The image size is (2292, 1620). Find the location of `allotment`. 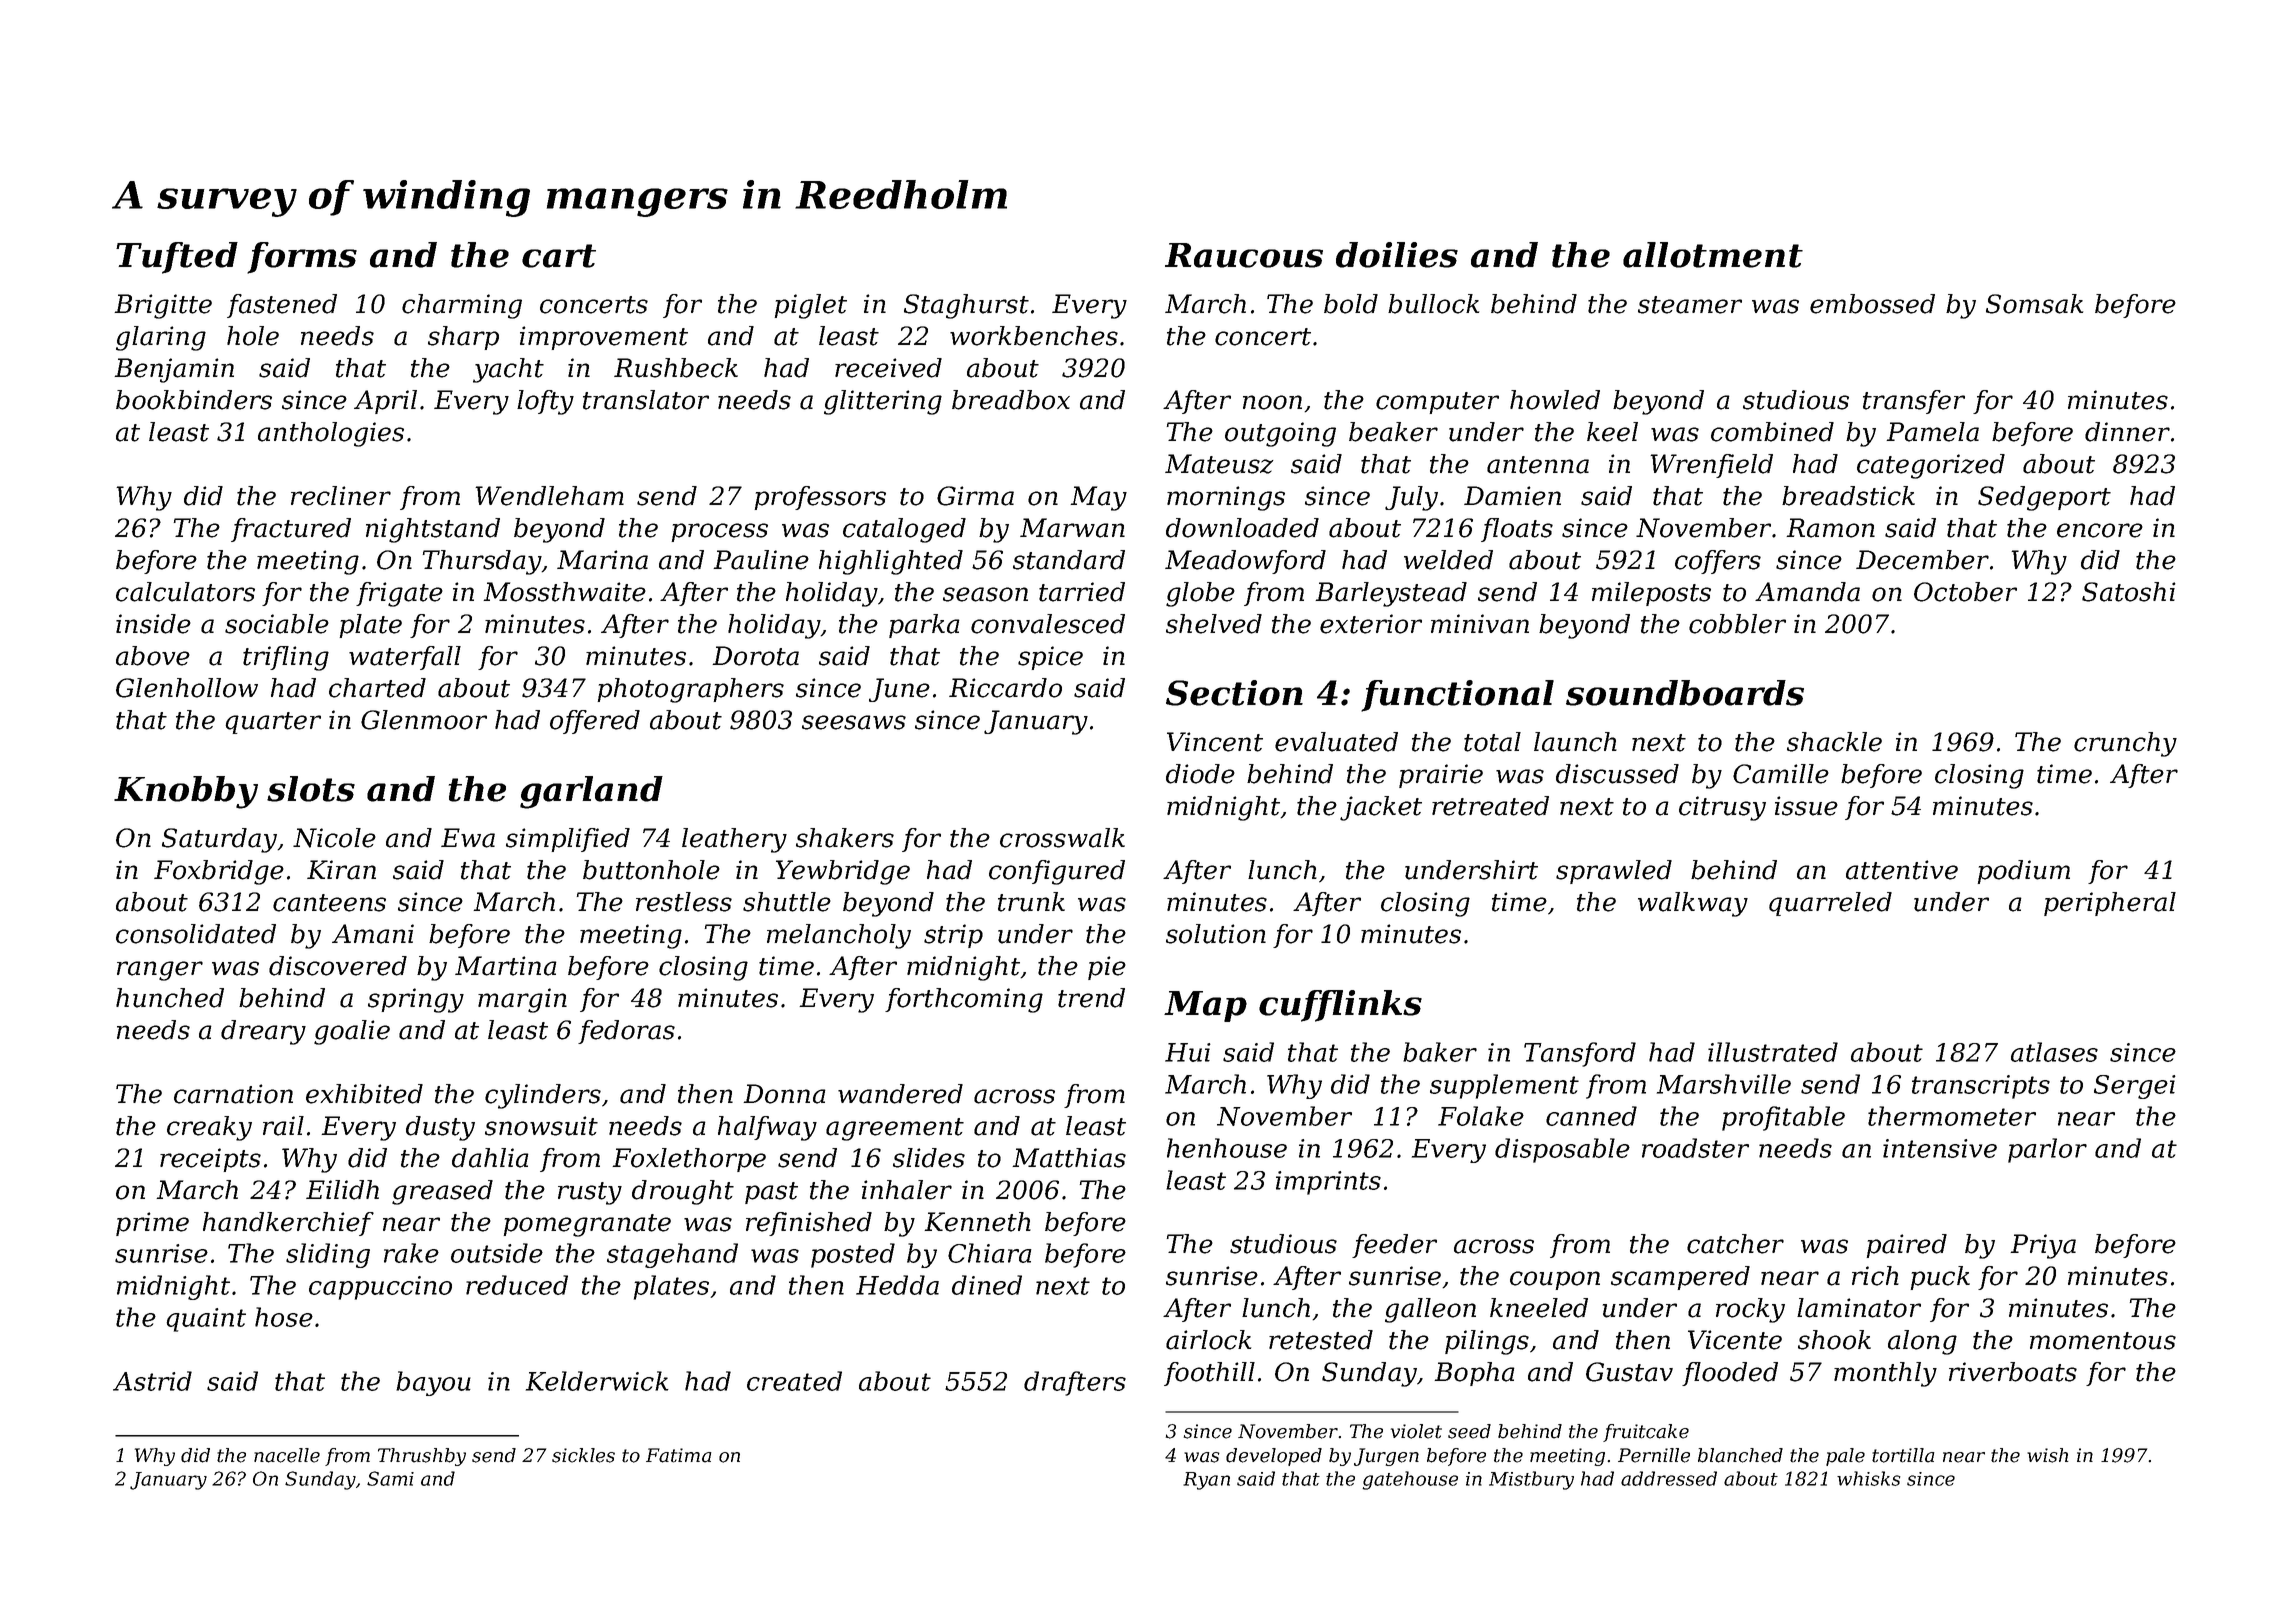

allotment is located at coordinates (1713, 255).
